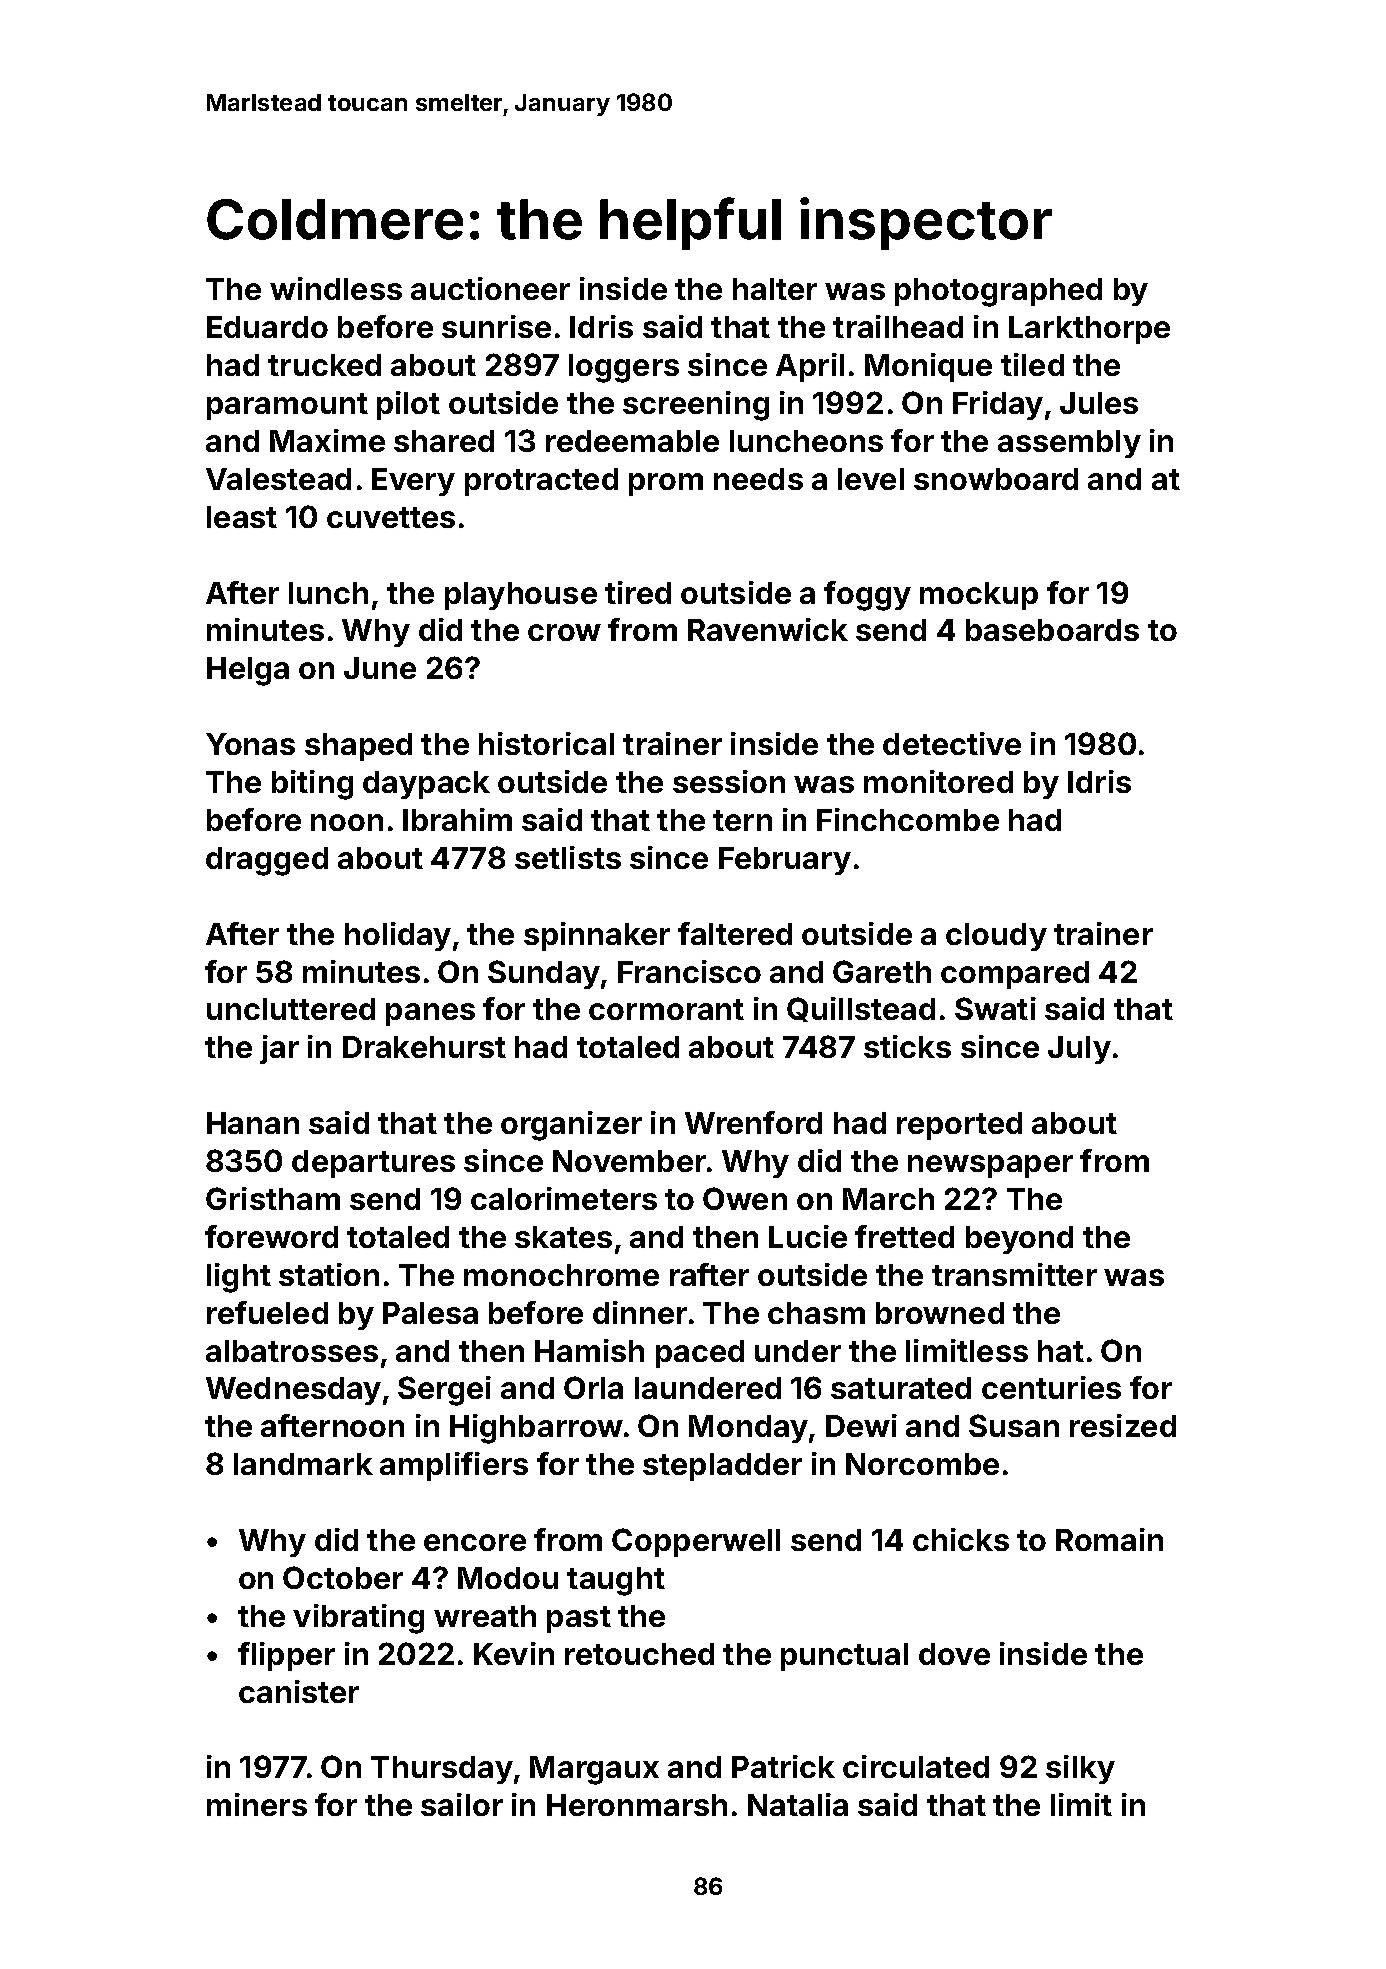  I want to click on photographed, so click(998, 292).
